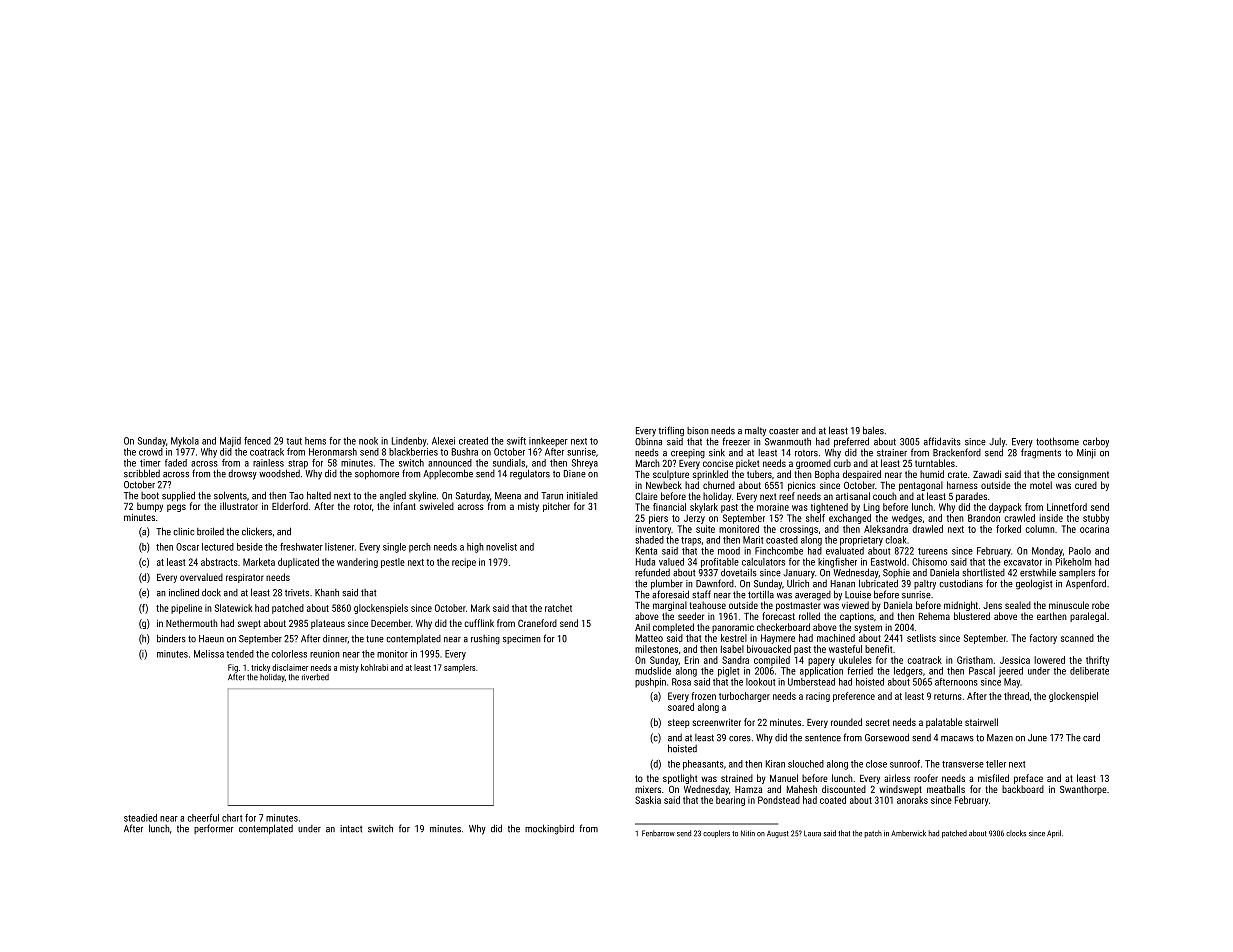  I want to click on pushpin, so click(650, 683).
